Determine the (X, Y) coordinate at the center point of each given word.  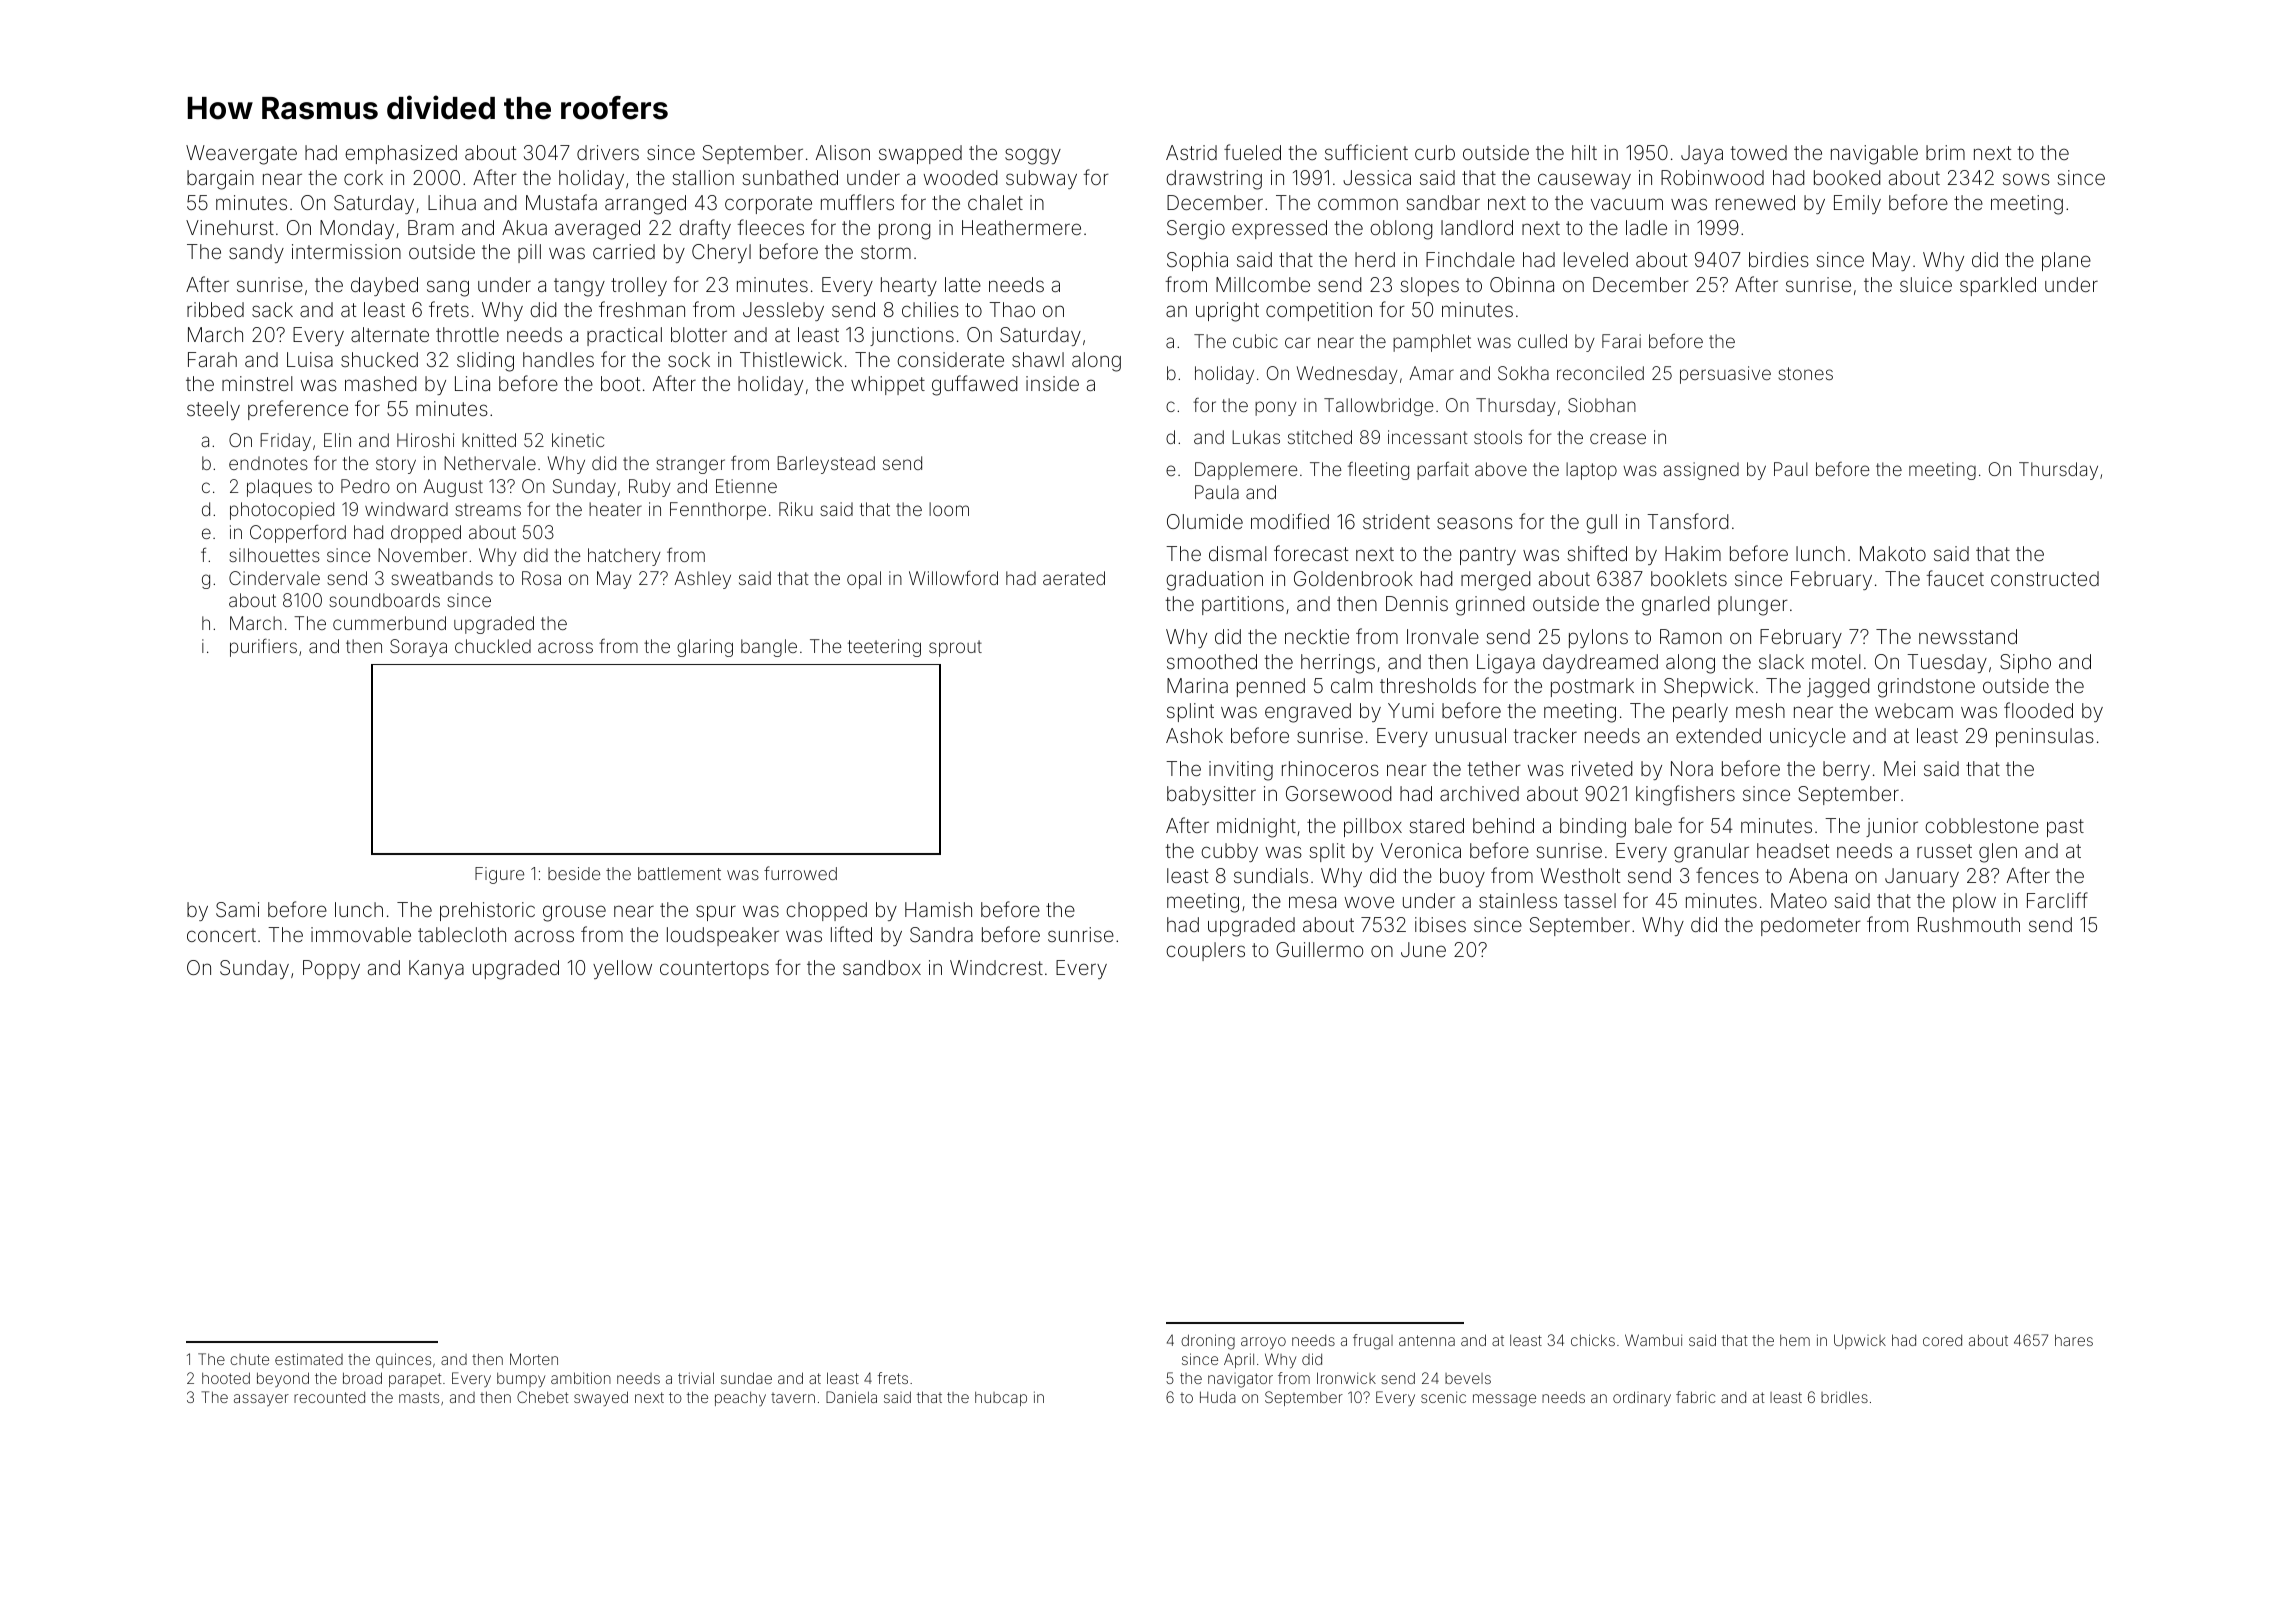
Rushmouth (1969, 924)
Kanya (436, 969)
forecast (1311, 553)
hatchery (624, 557)
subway (1041, 179)
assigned (1701, 471)
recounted (329, 1397)
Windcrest (996, 967)
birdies (1779, 259)
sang (448, 288)
